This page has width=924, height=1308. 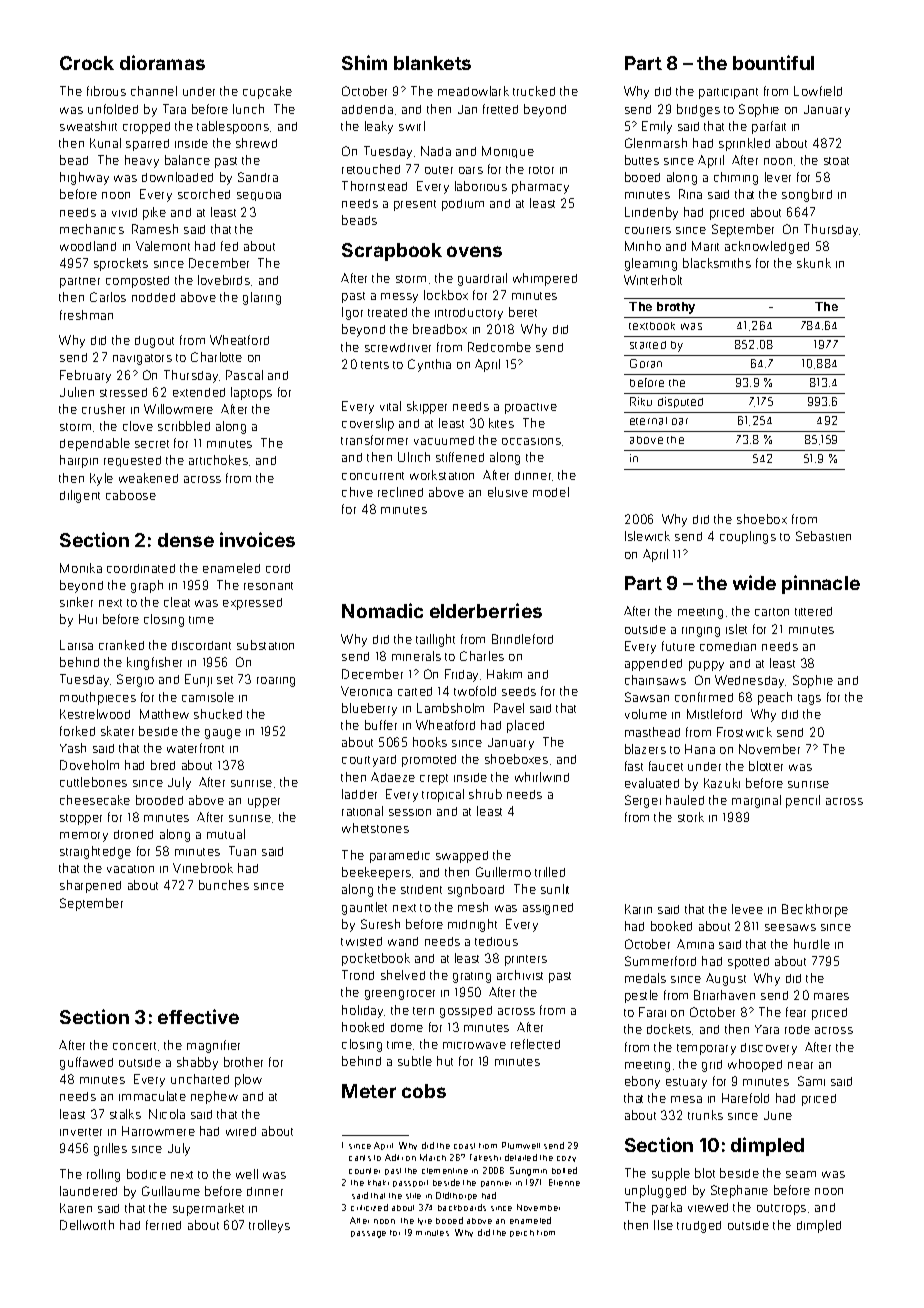 I want to click on wand, so click(x=403, y=941).
